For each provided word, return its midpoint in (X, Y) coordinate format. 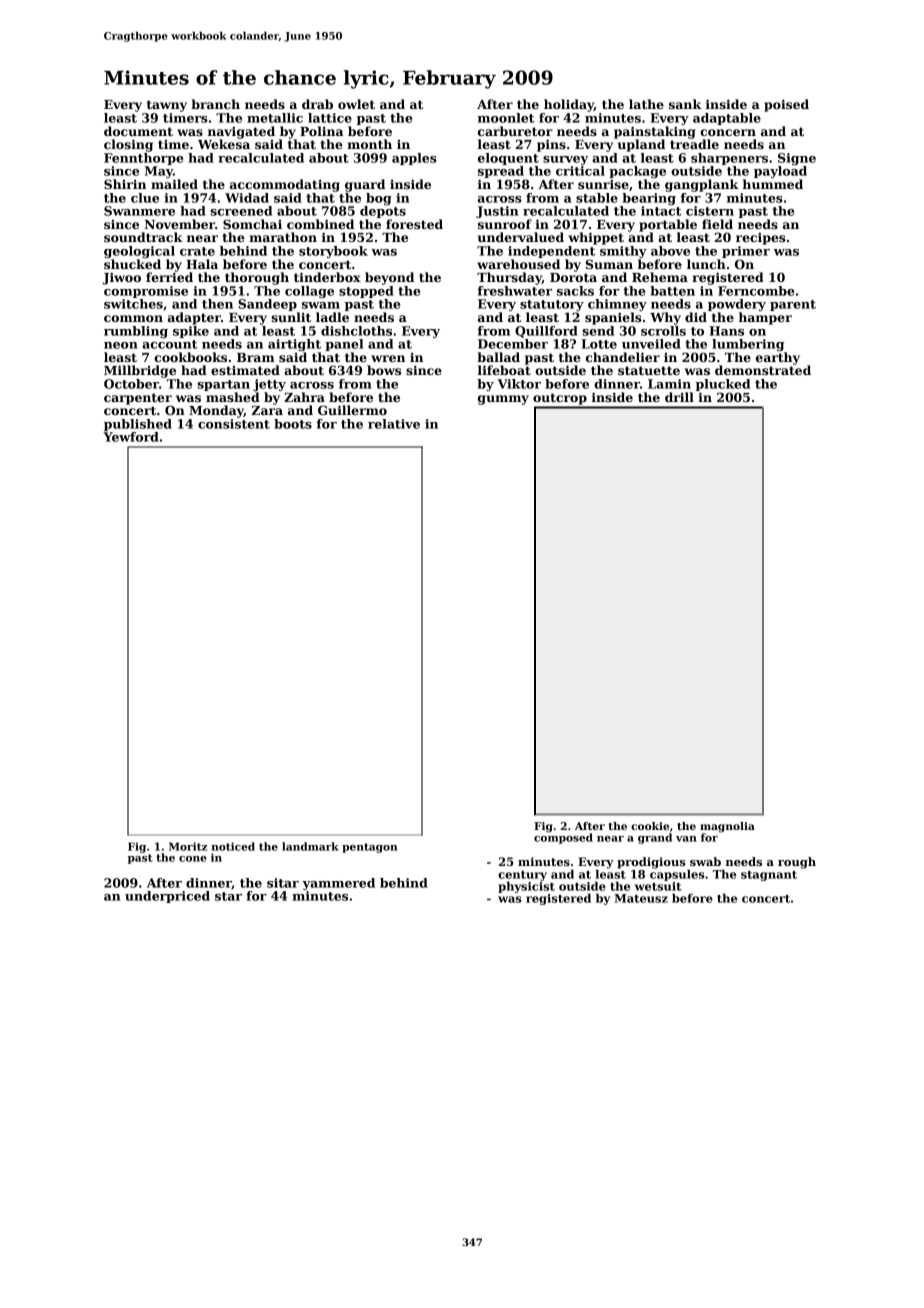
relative (394, 424)
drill (679, 397)
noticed (233, 846)
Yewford (131, 437)
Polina (321, 131)
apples (414, 159)
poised (786, 105)
